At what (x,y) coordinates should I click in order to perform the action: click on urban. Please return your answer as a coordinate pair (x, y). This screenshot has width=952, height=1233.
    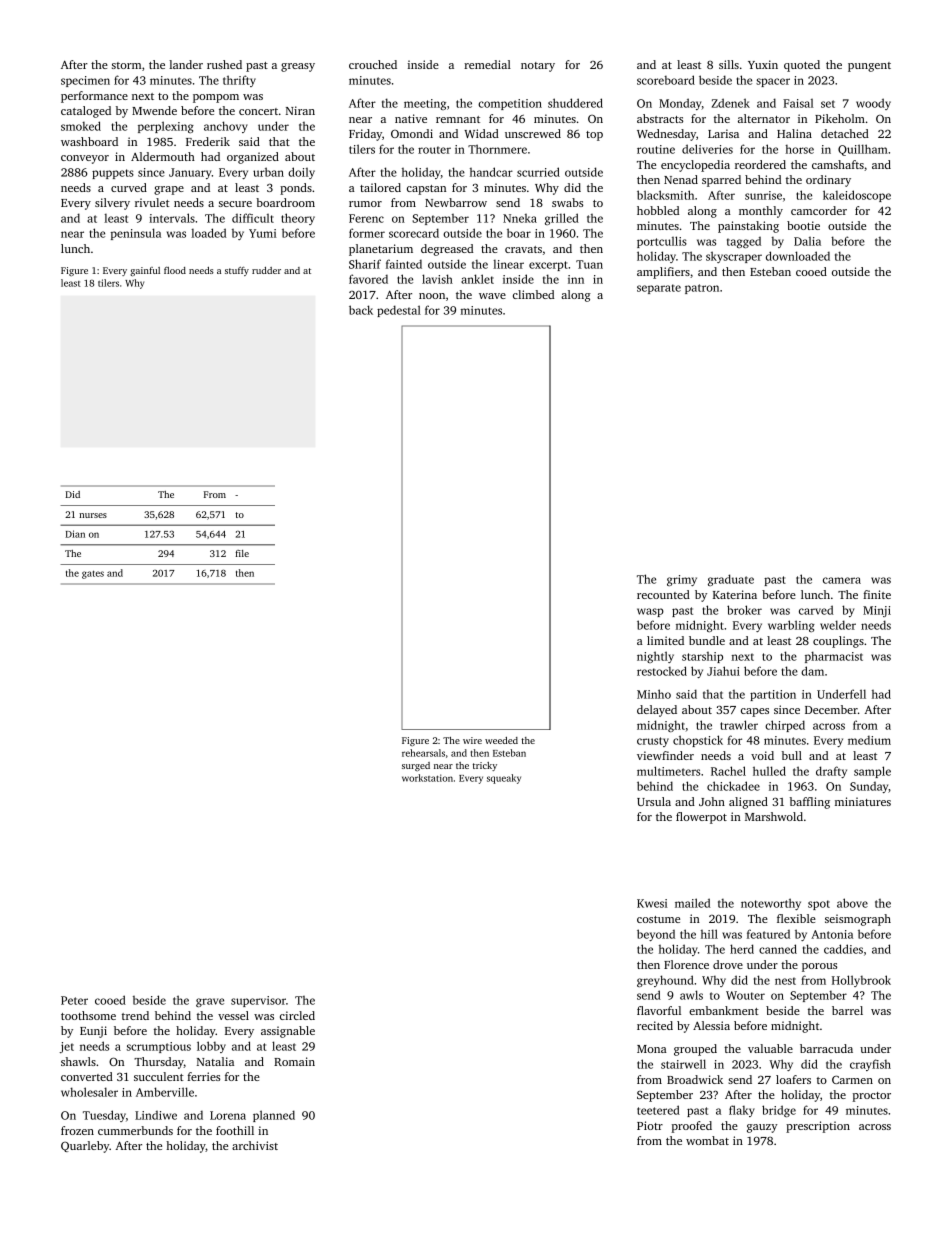
    Looking at the image, I should click on (268, 172).
